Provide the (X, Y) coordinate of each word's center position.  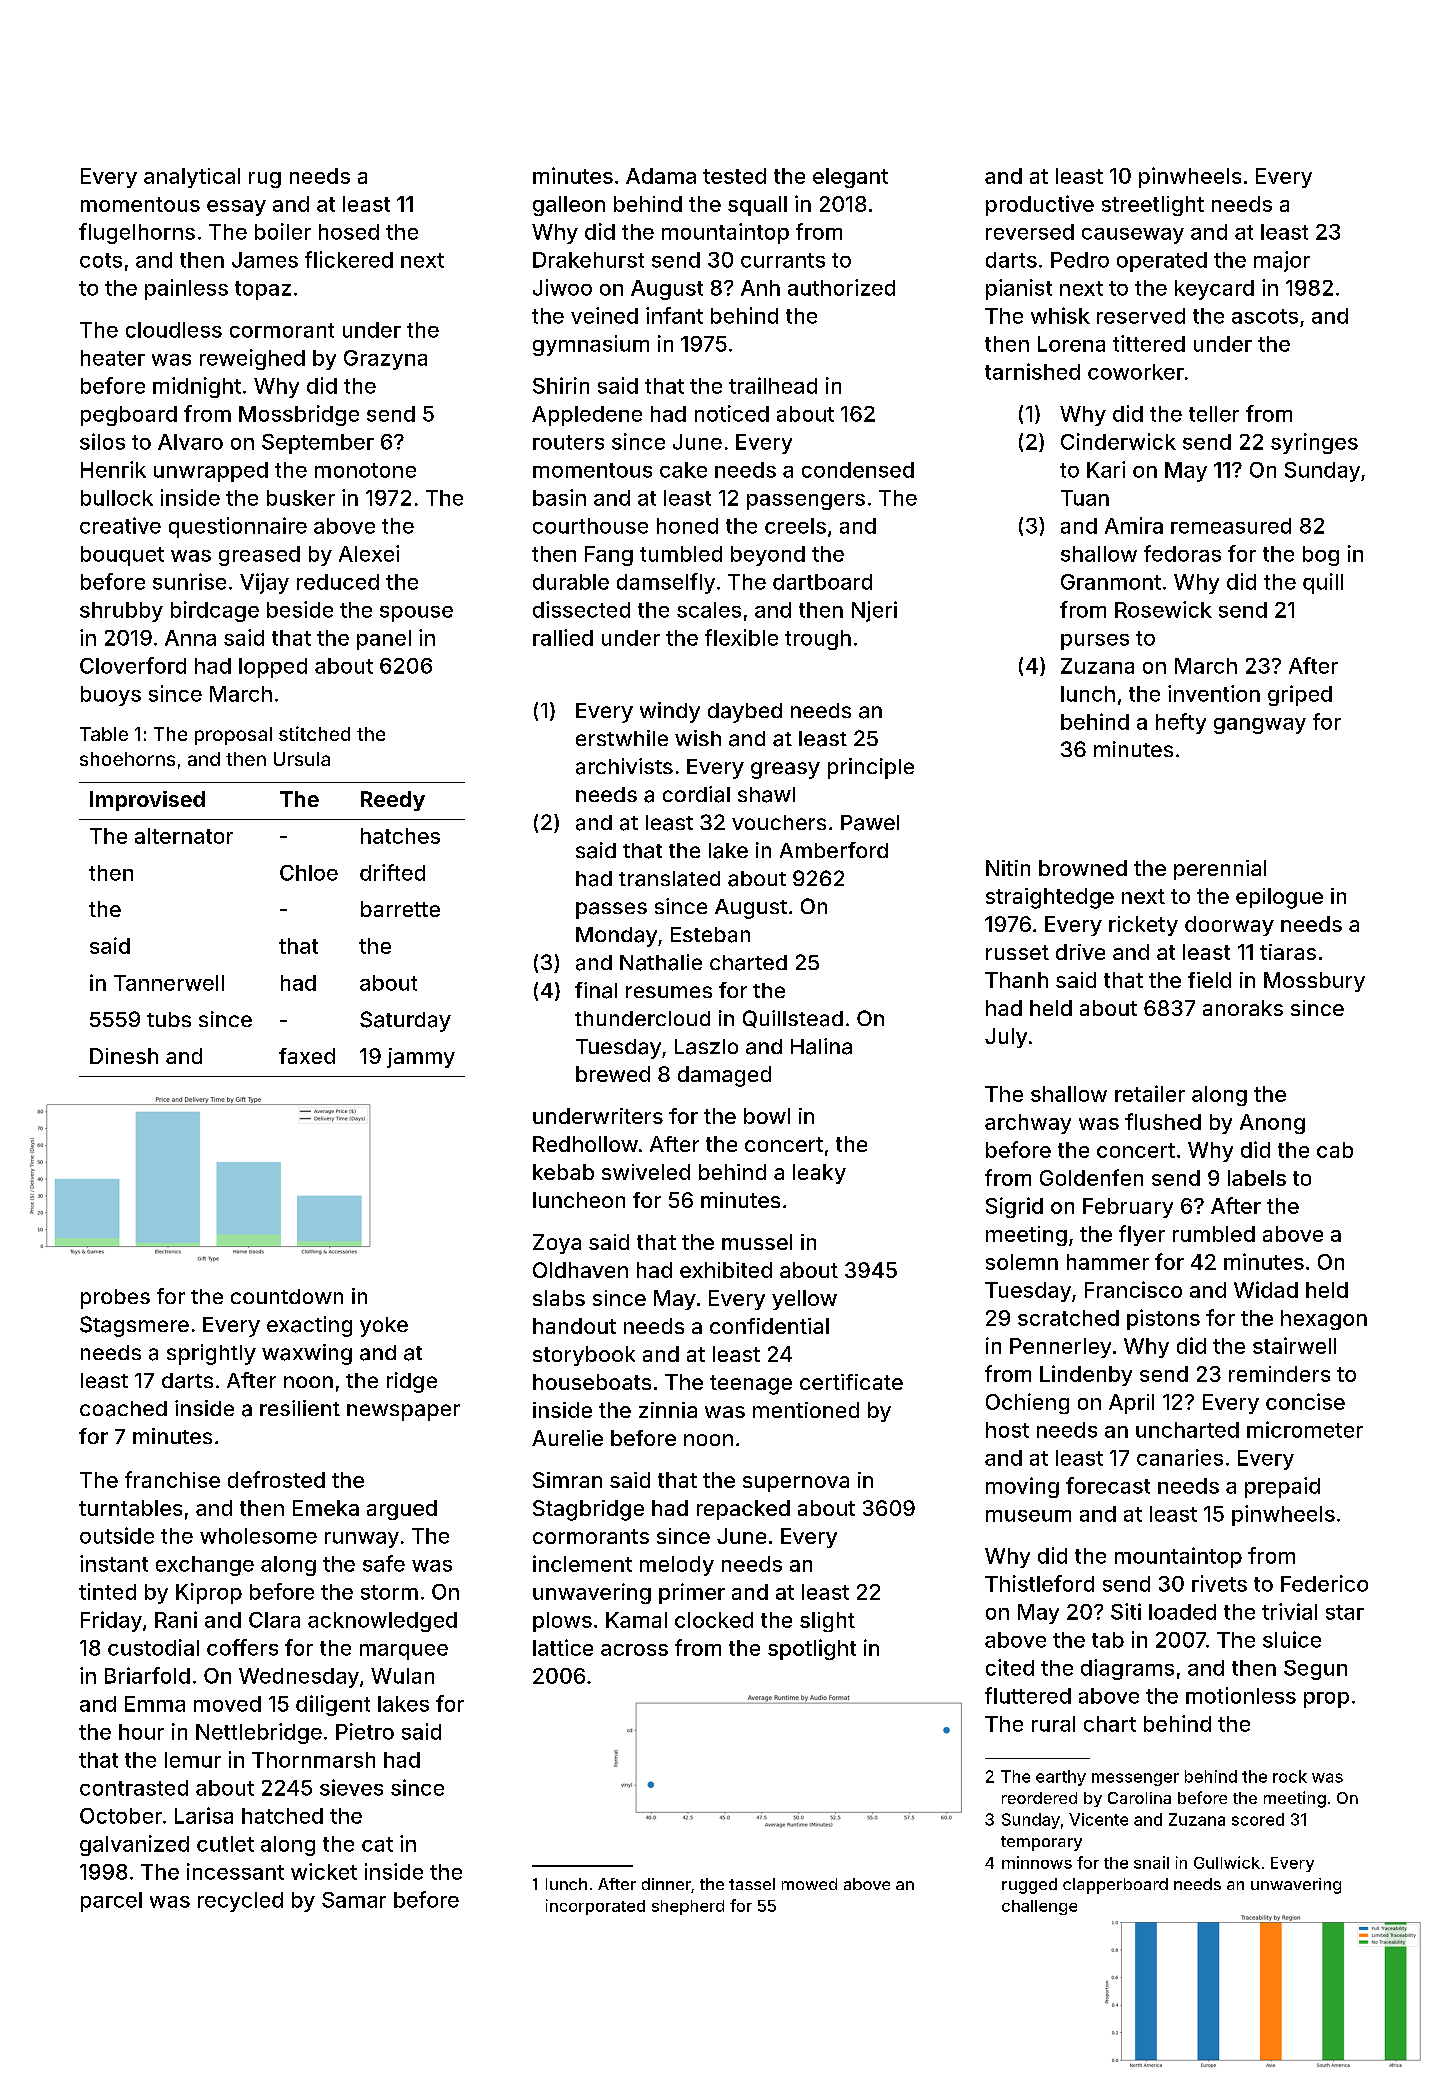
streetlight (1153, 206)
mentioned (806, 1410)
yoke (384, 1327)
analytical (192, 178)
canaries (1180, 1457)
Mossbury (1314, 982)
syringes (1314, 443)
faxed (307, 1056)
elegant (850, 178)
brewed (613, 1074)
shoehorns (127, 759)
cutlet (225, 1844)
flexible (741, 637)
